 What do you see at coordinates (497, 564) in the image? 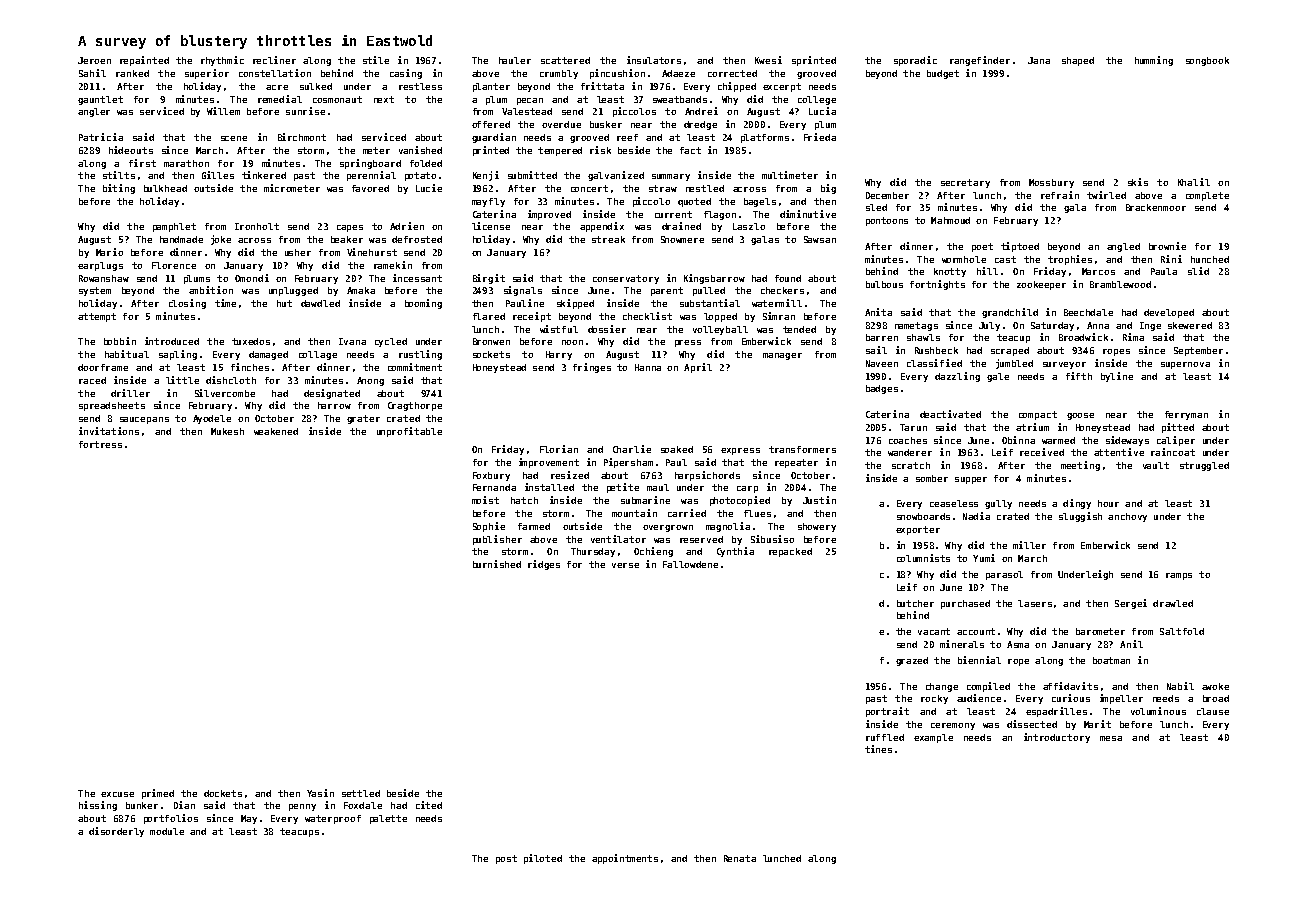
I see `burnished` at bounding box center [497, 564].
